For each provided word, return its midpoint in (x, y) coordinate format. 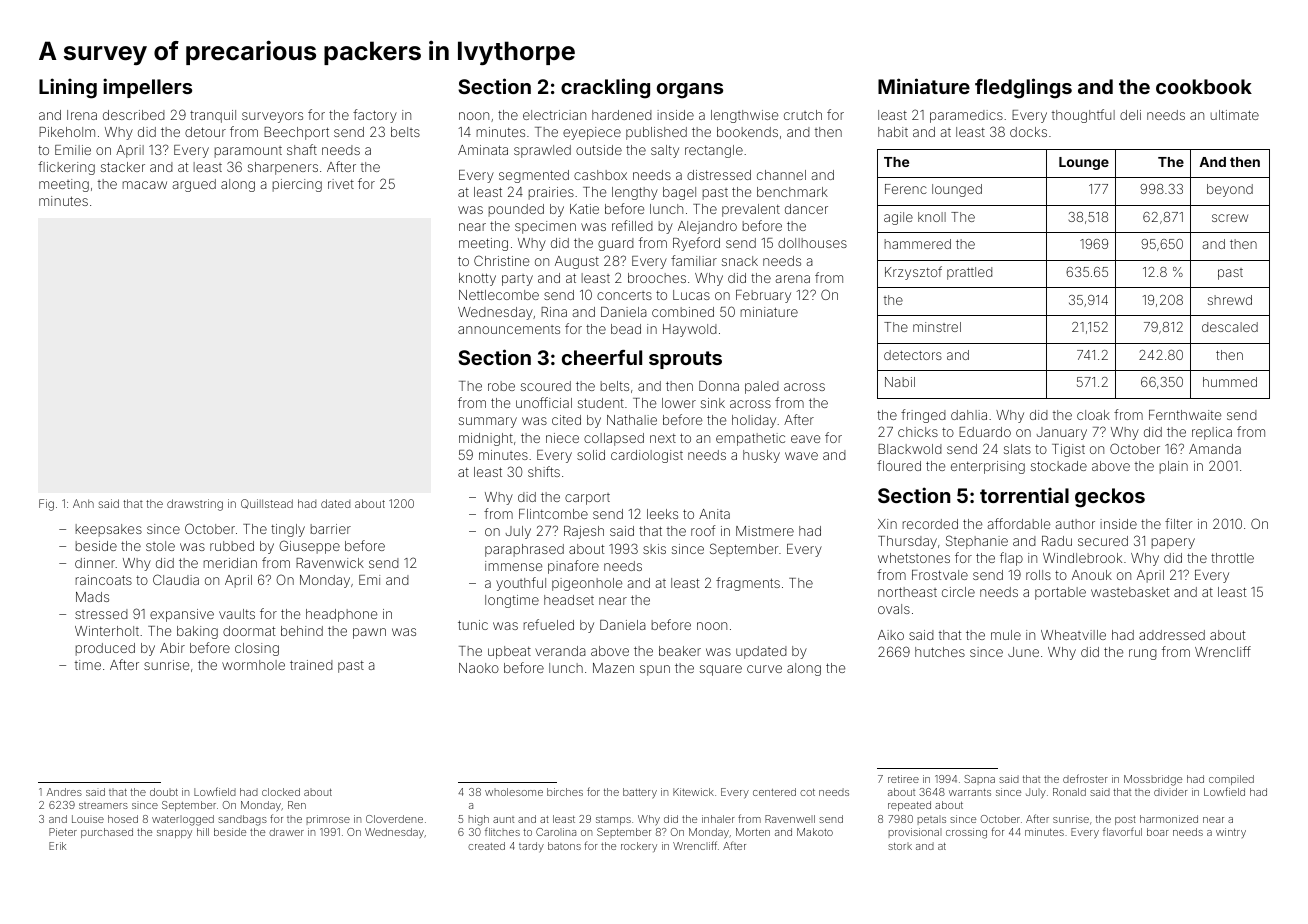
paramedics (966, 116)
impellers (147, 88)
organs (690, 91)
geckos (1110, 498)
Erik (57, 846)
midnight (486, 439)
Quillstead (267, 504)
